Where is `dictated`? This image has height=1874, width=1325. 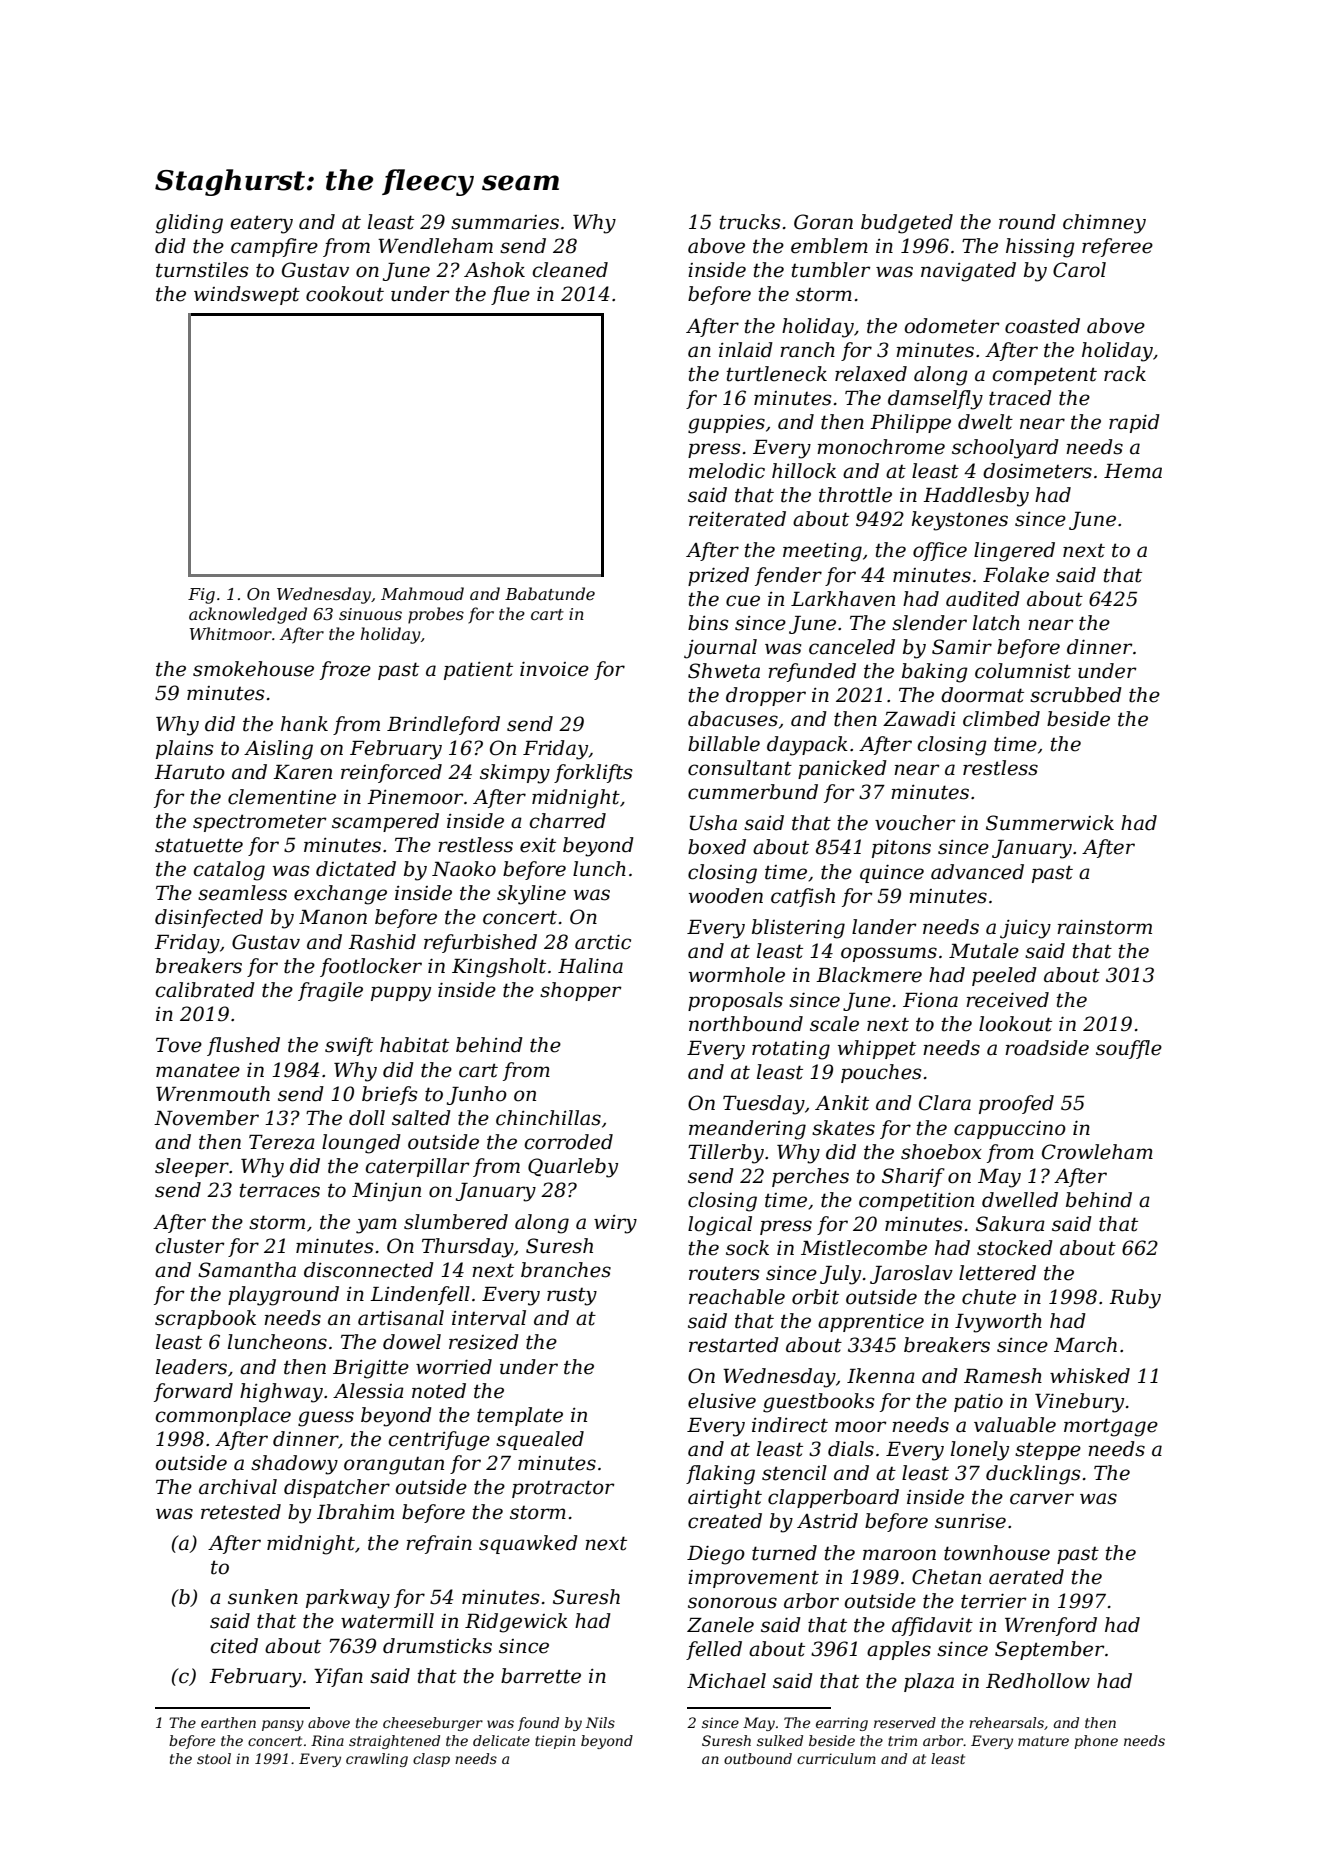 dictated is located at coordinates (356, 869).
